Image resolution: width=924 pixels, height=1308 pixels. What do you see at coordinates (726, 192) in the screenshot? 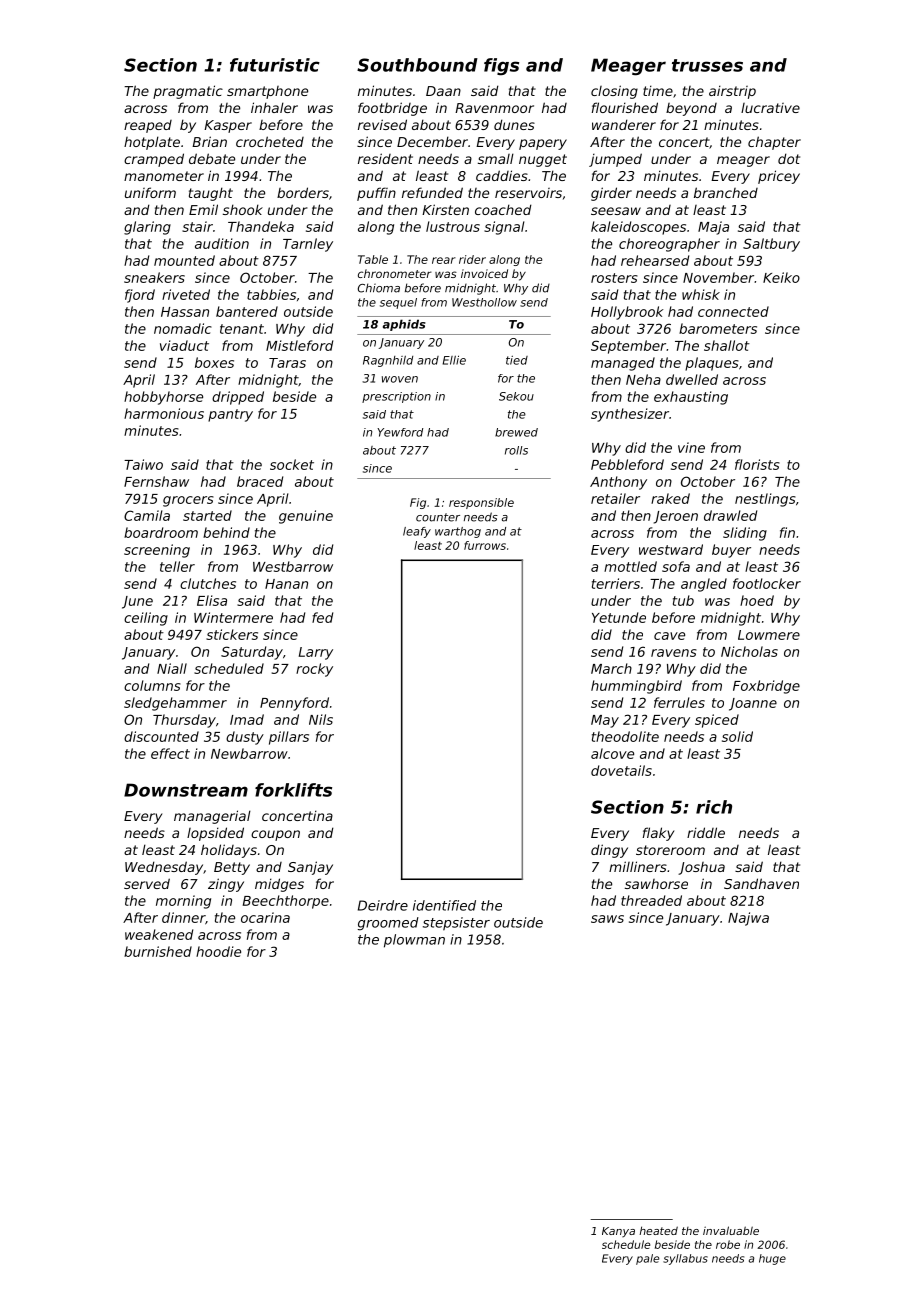
I see `branched` at bounding box center [726, 192].
